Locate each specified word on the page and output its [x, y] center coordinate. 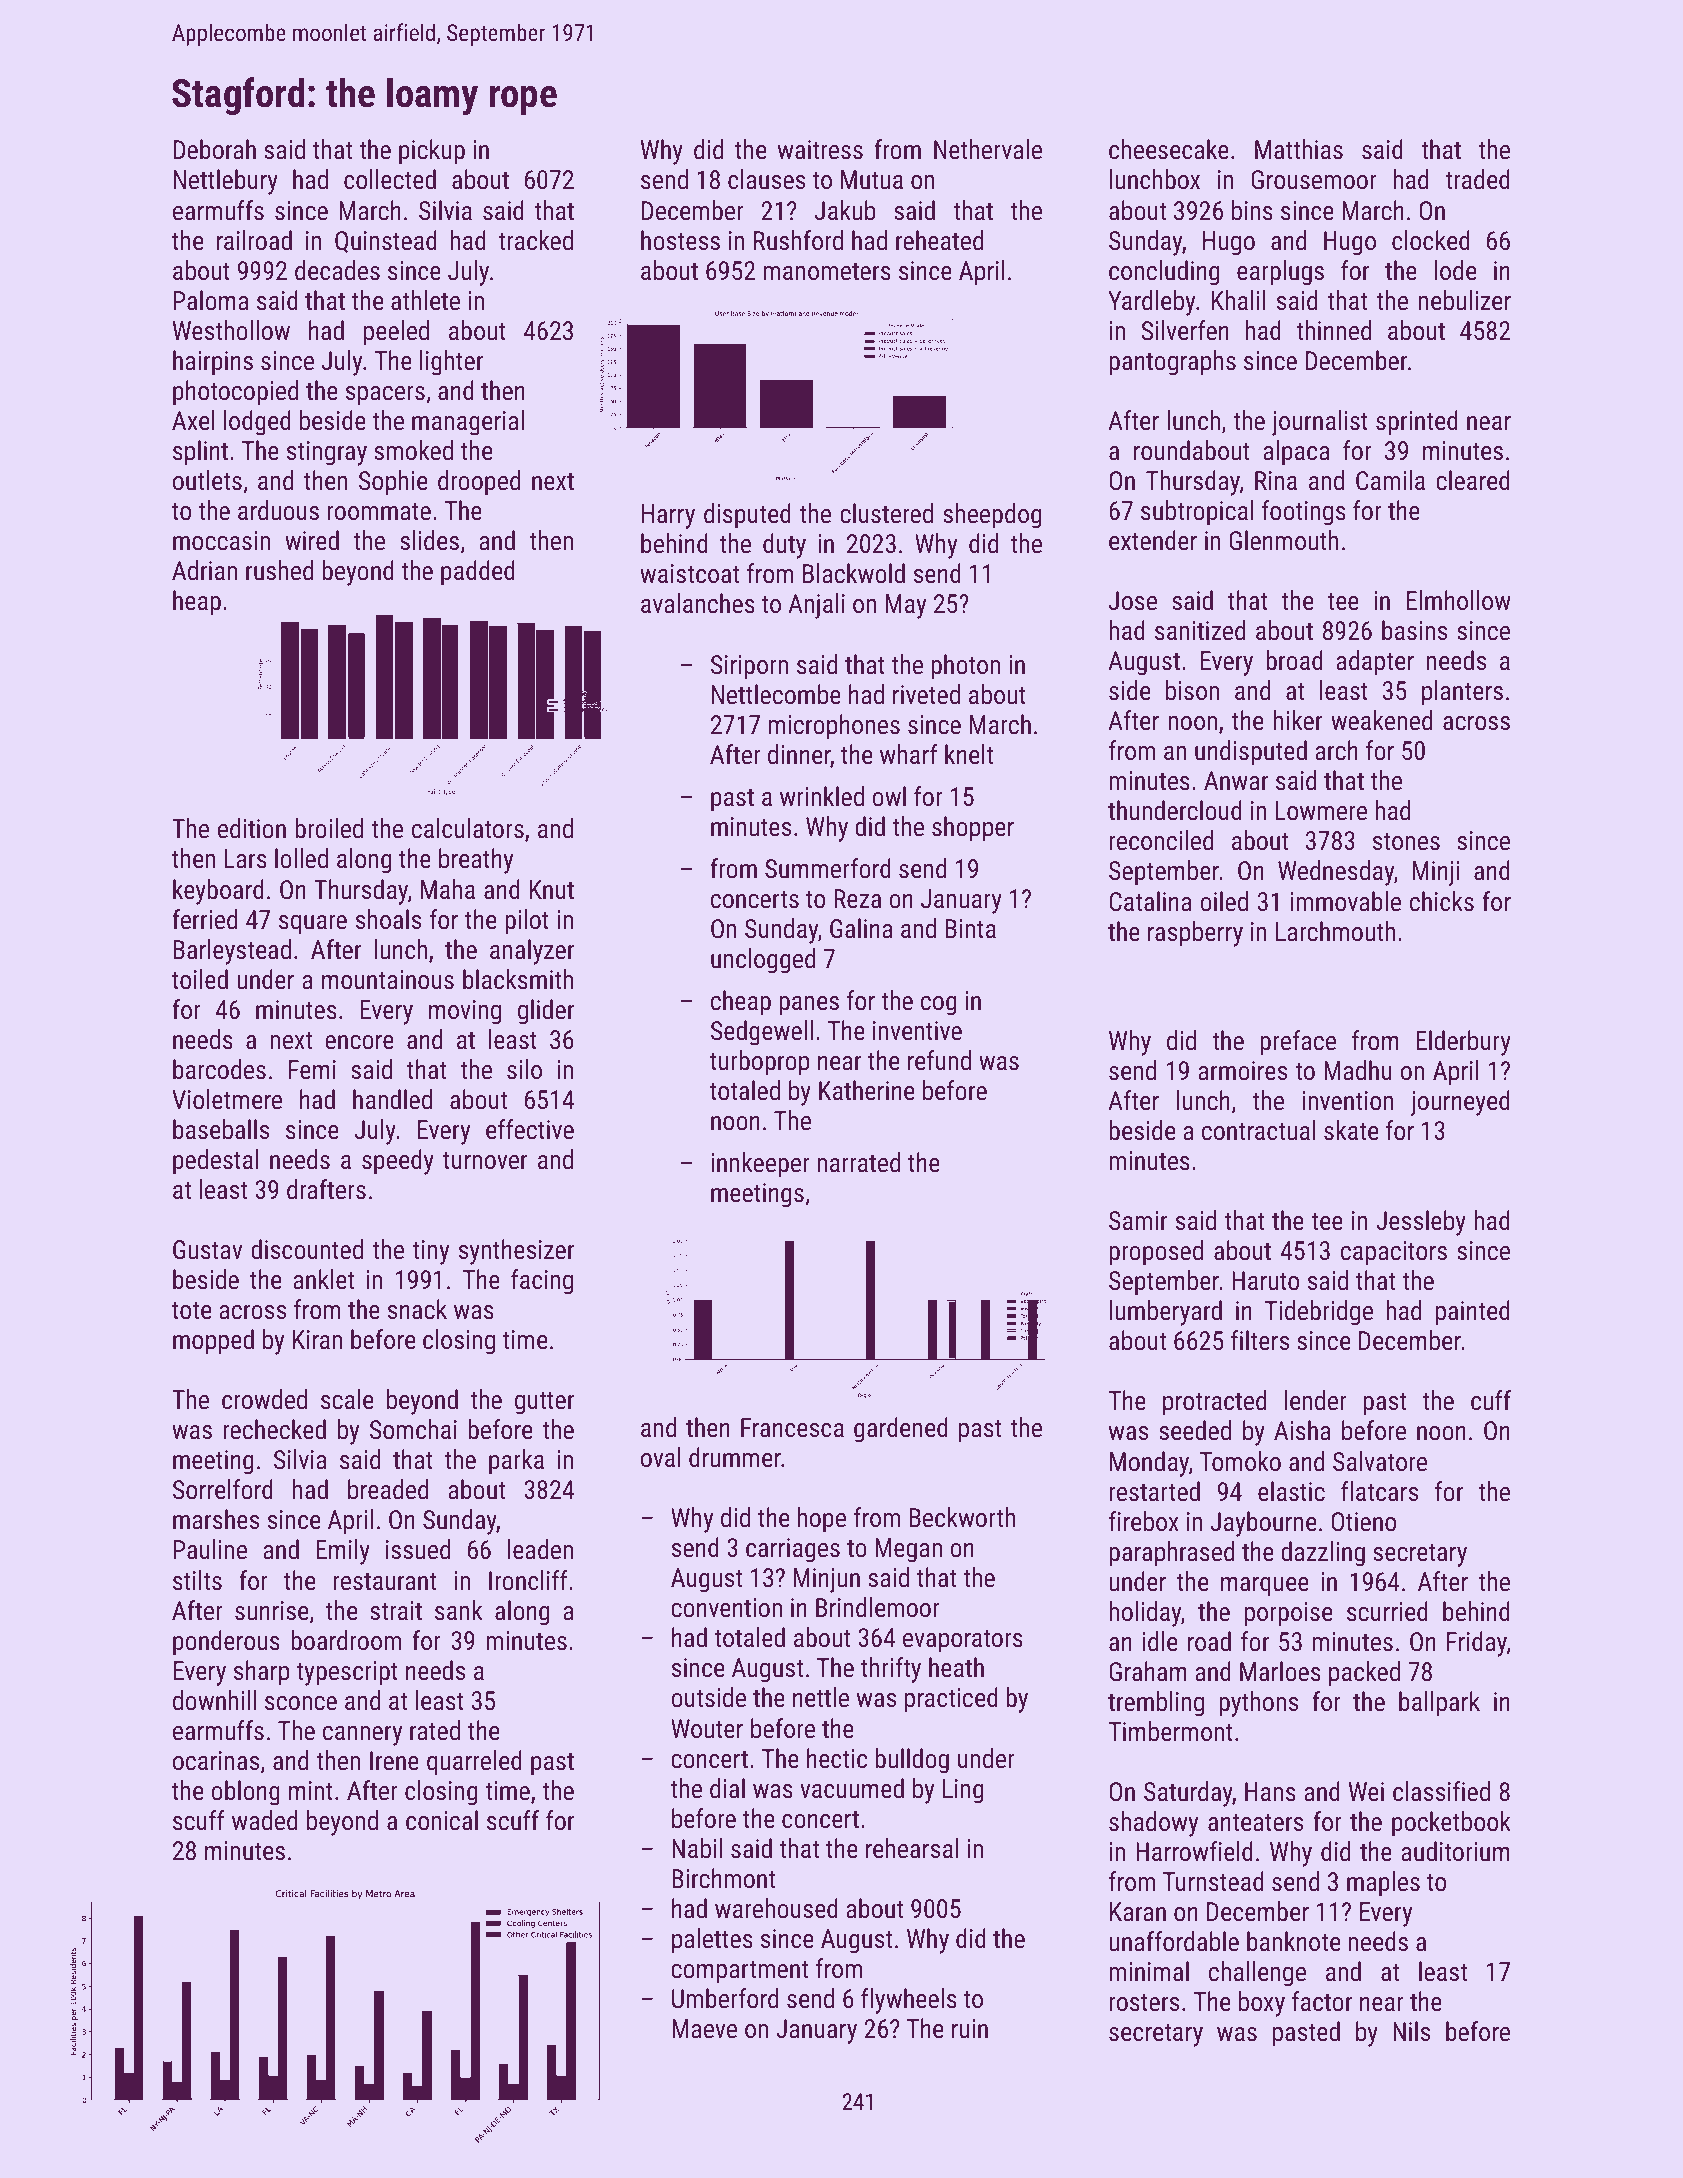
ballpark [1439, 1704]
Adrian [204, 570]
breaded [388, 1489]
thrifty [891, 1670]
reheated [939, 240]
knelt [969, 754]
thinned [1333, 330]
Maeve [704, 2028]
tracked [535, 240]
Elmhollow [1459, 600]
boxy [1262, 2004]
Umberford [725, 1998]
